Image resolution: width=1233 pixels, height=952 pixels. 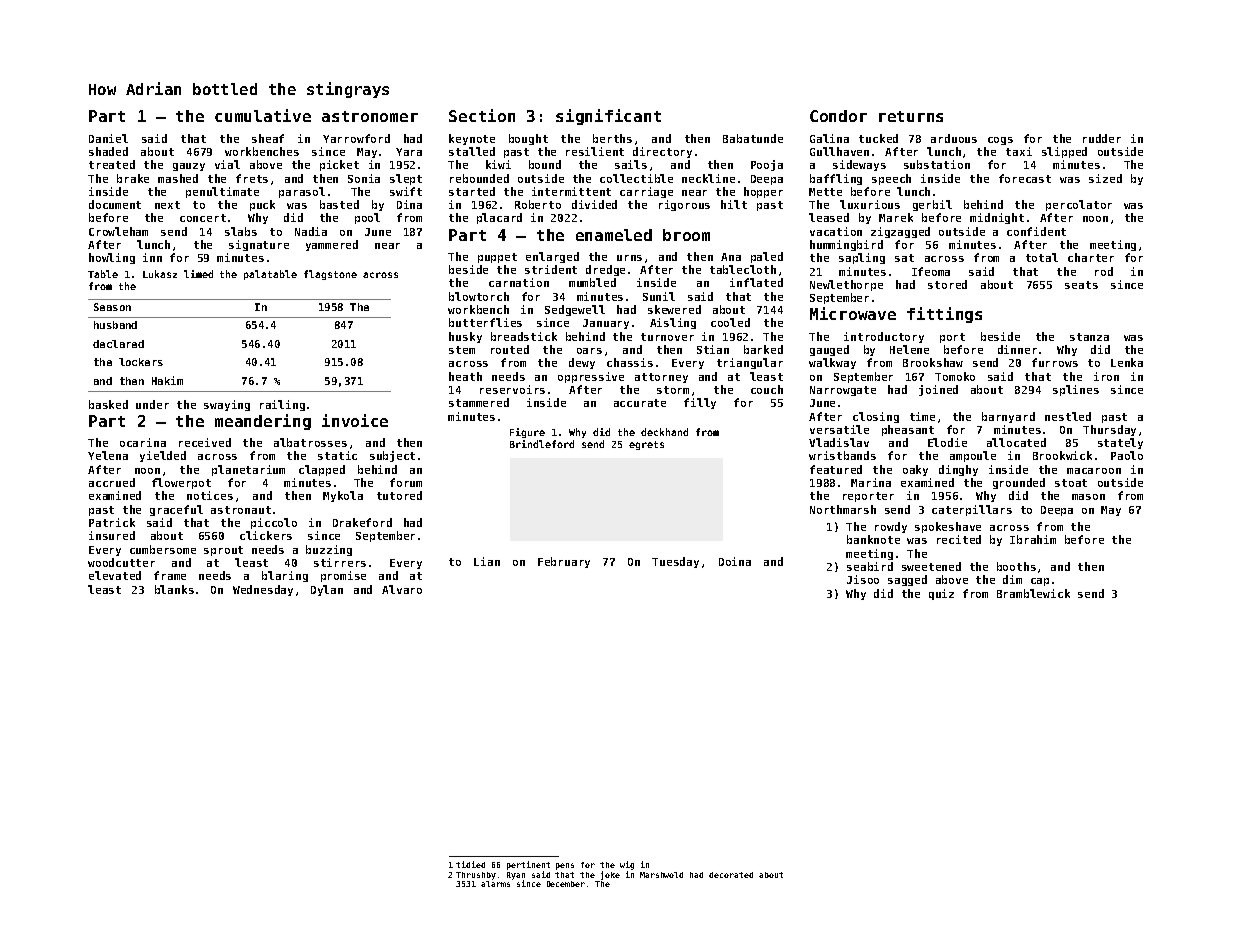 What do you see at coordinates (495, 884) in the image?
I see `alarms` at bounding box center [495, 884].
